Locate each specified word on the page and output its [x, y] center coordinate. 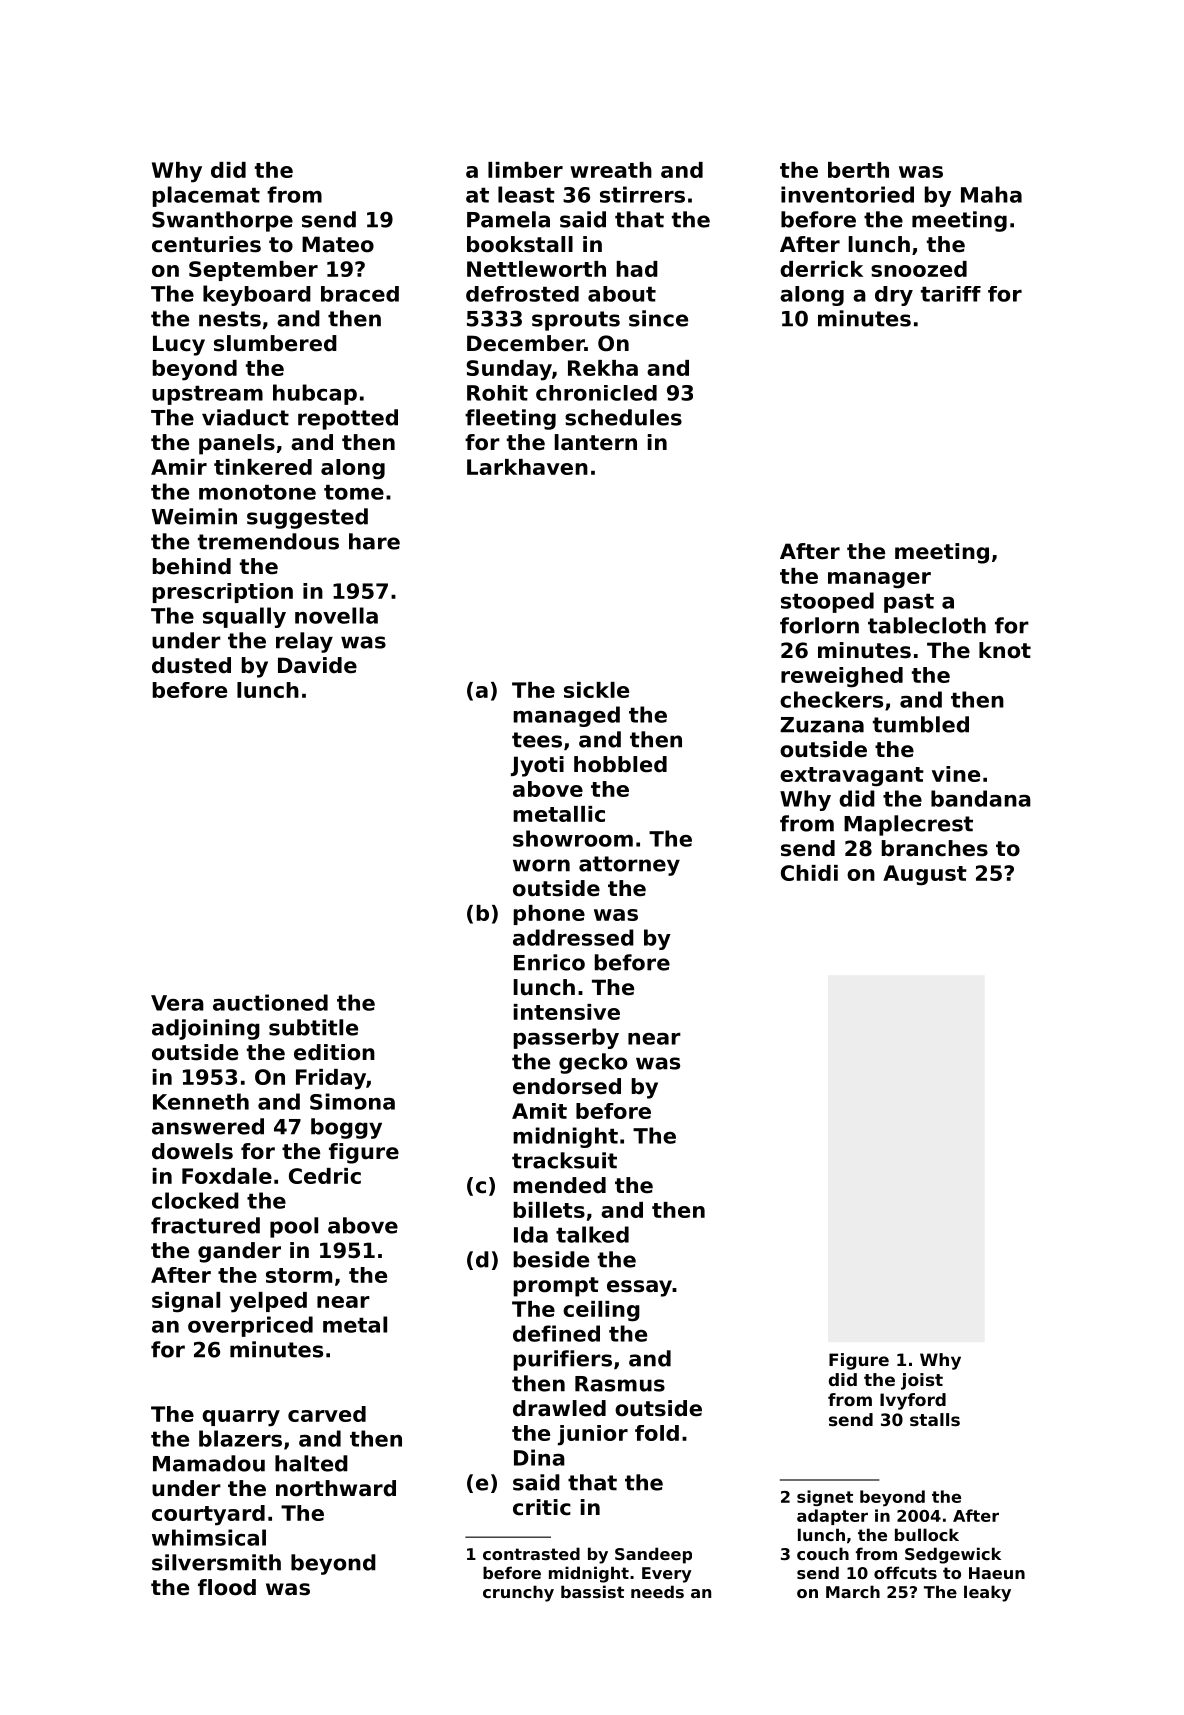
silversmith [216, 1562]
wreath [611, 170]
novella [336, 615]
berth [858, 170]
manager [879, 580]
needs [657, 1591]
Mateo [338, 244]
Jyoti [537, 766]
